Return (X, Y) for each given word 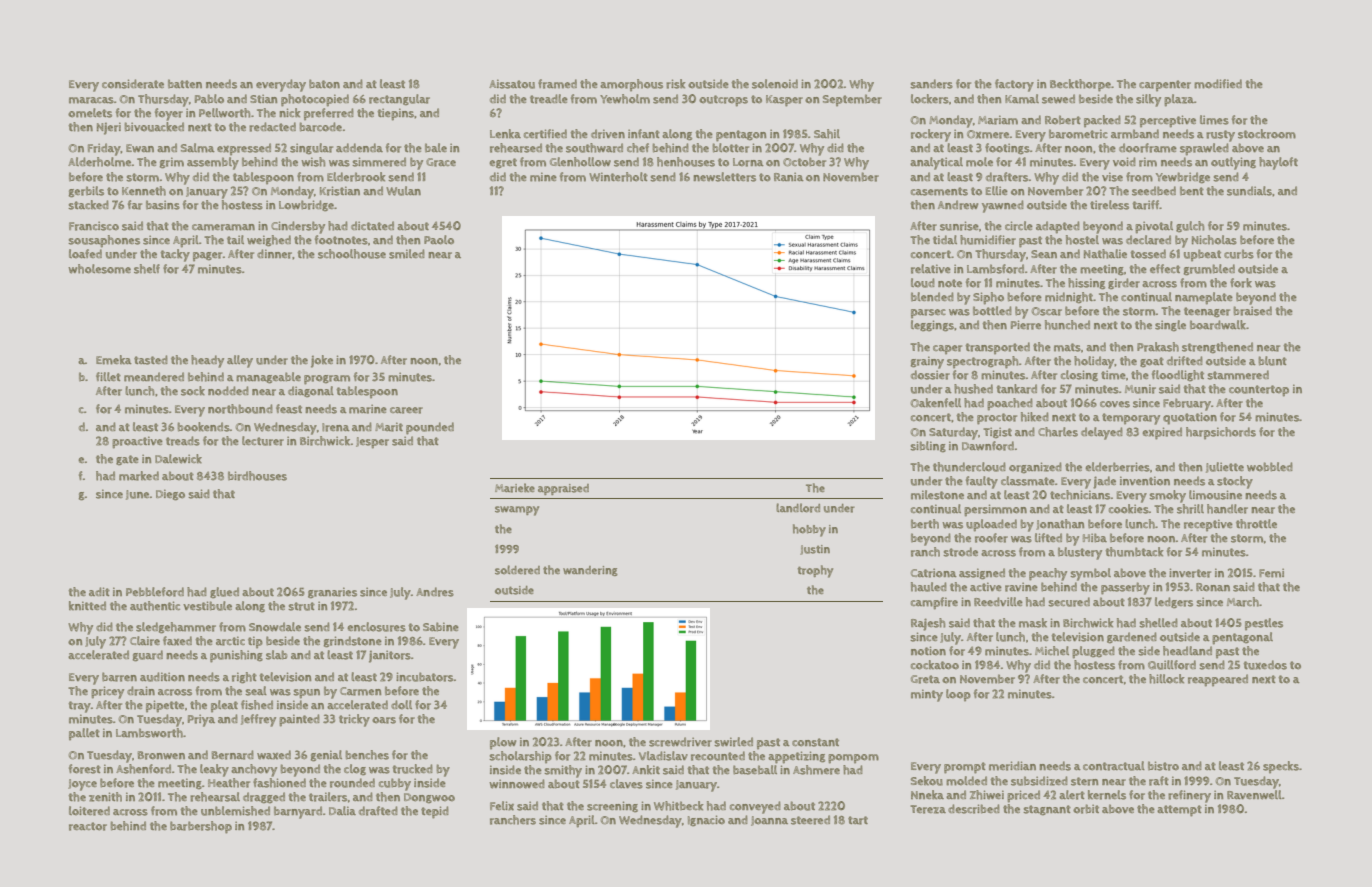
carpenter (1165, 86)
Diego (170, 495)
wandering (590, 571)
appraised (563, 489)
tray (79, 707)
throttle (1256, 524)
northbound (240, 409)
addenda (359, 147)
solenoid (775, 84)
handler (1227, 509)
